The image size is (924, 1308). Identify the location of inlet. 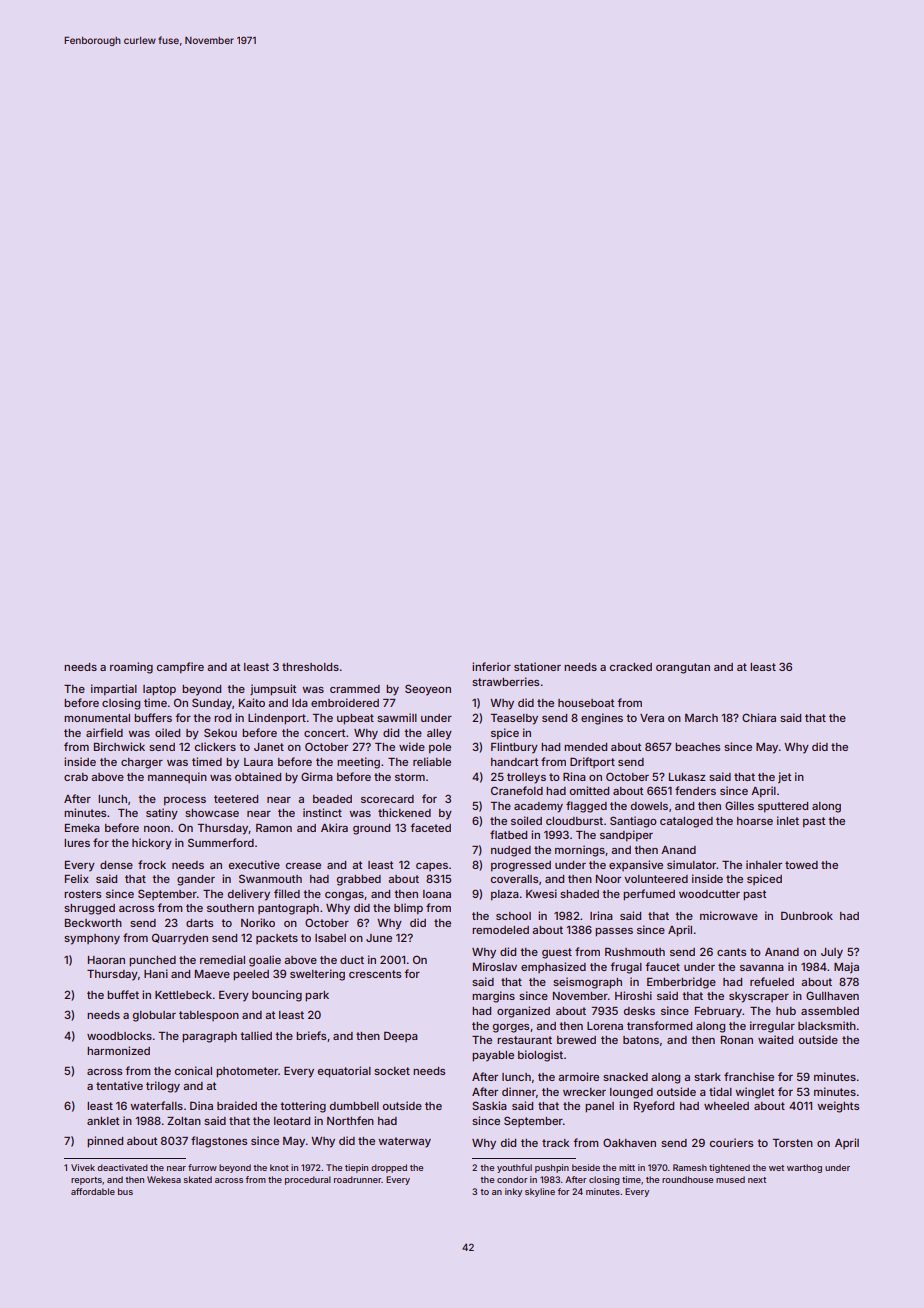
(788, 820).
